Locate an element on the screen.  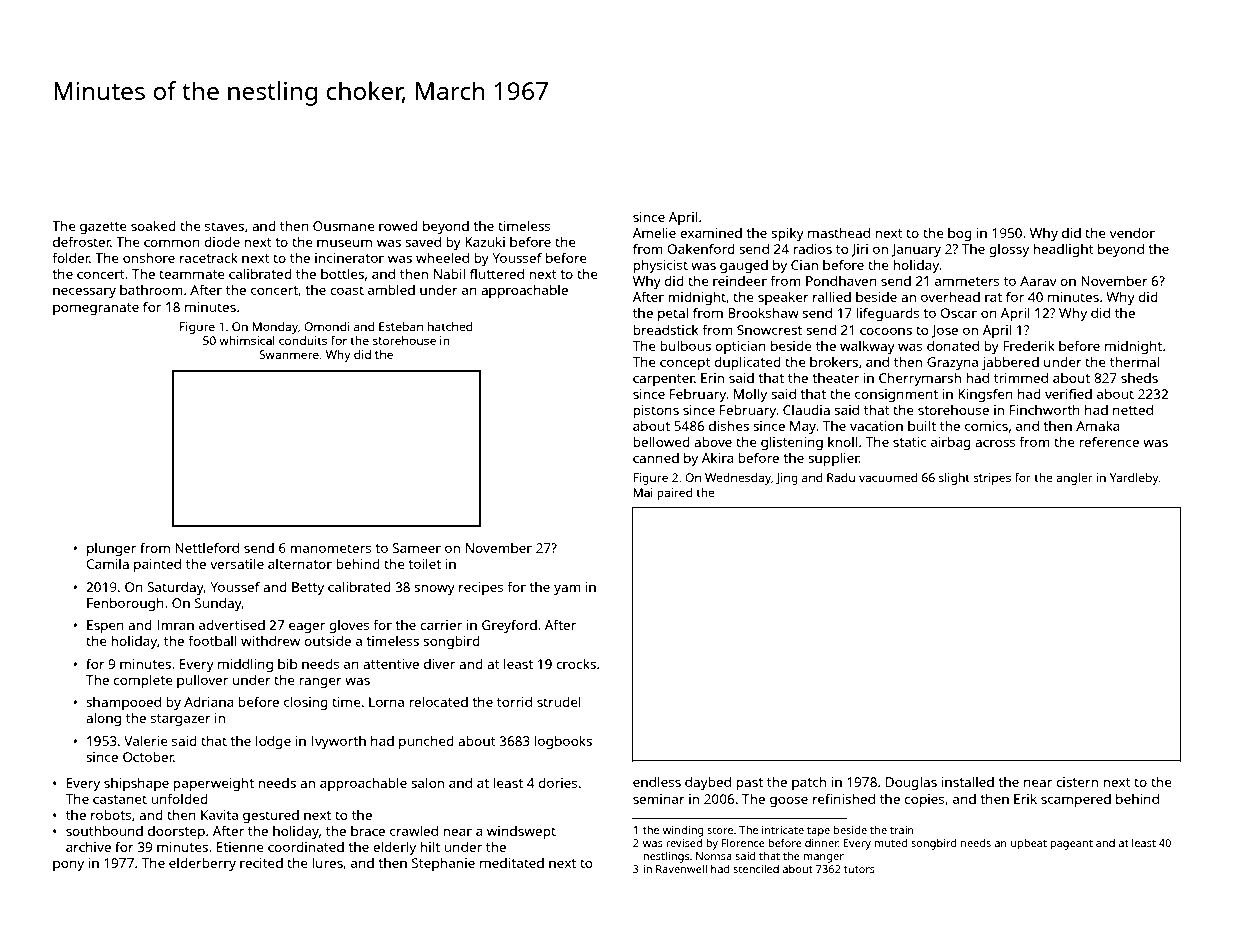
Fenborough is located at coordinates (125, 604).
